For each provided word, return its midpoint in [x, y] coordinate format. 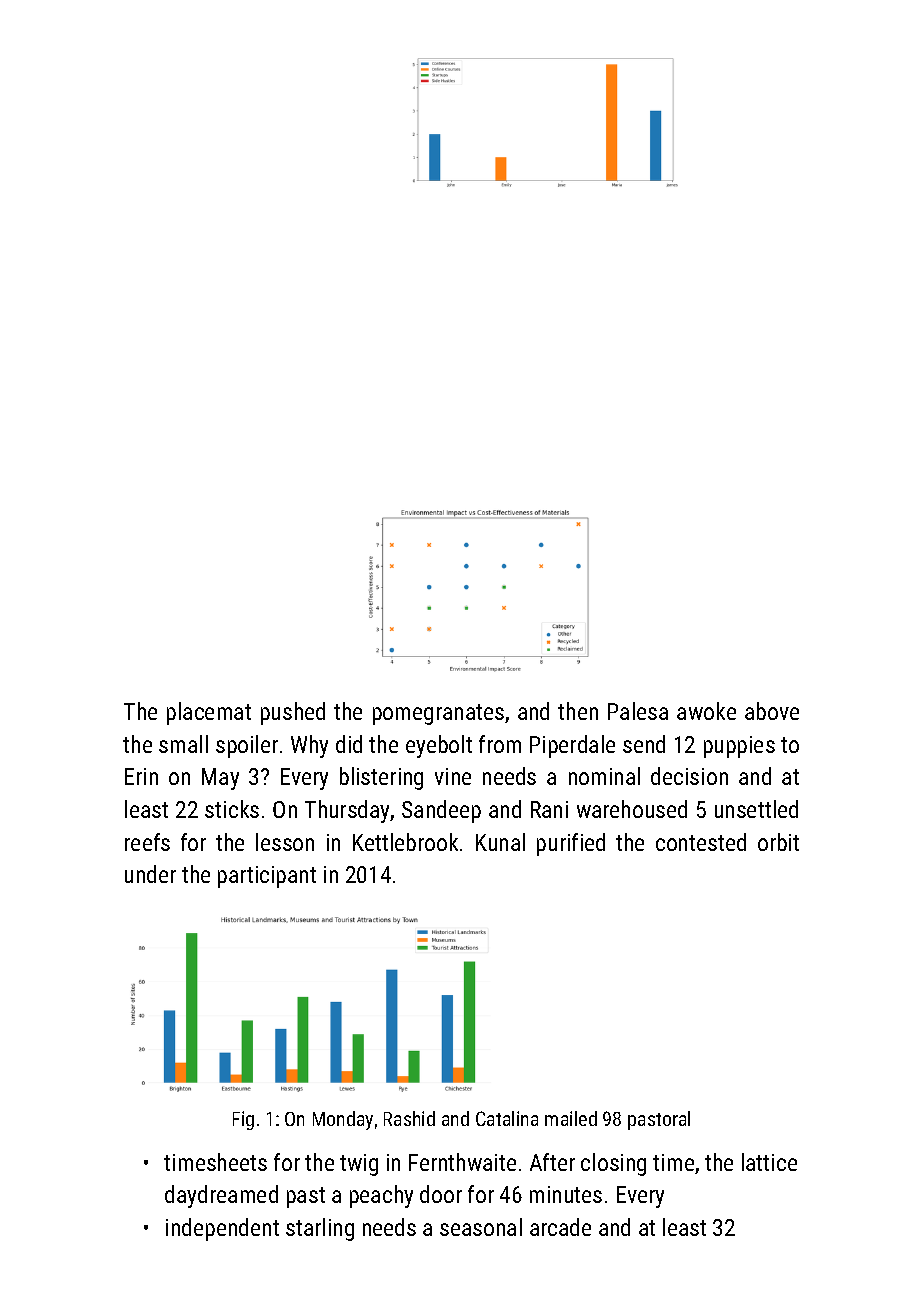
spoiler [247, 746]
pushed [293, 713]
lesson [285, 842]
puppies [739, 747]
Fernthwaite [462, 1162]
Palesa [638, 711]
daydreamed [221, 1196]
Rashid [409, 1118]
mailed [571, 1118]
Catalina [507, 1118]
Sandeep [441, 811]
